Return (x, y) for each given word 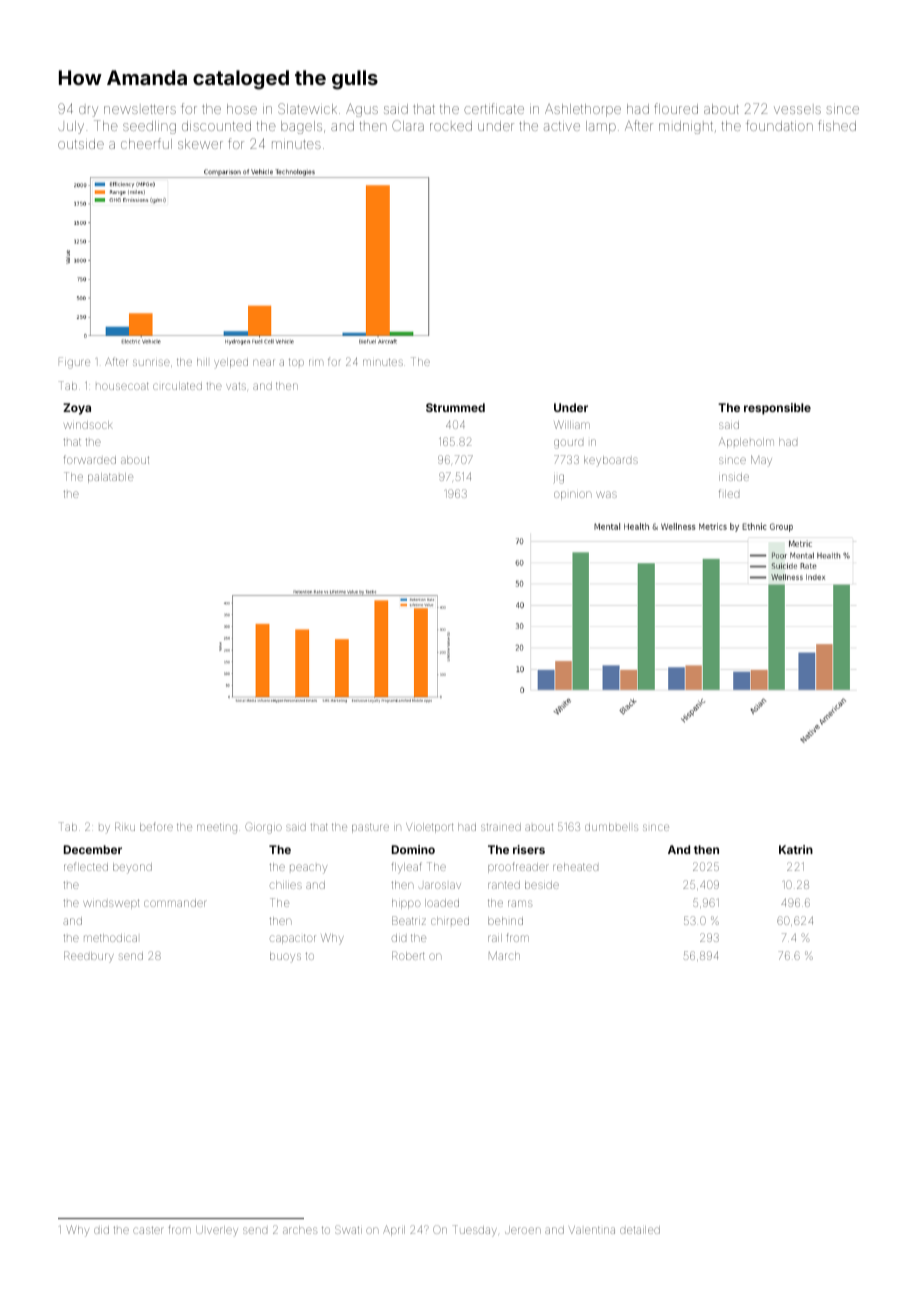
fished (837, 125)
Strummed (455, 407)
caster (148, 1230)
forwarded (90, 459)
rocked (451, 126)
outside (81, 144)
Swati (348, 1229)
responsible (777, 409)
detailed (640, 1230)
